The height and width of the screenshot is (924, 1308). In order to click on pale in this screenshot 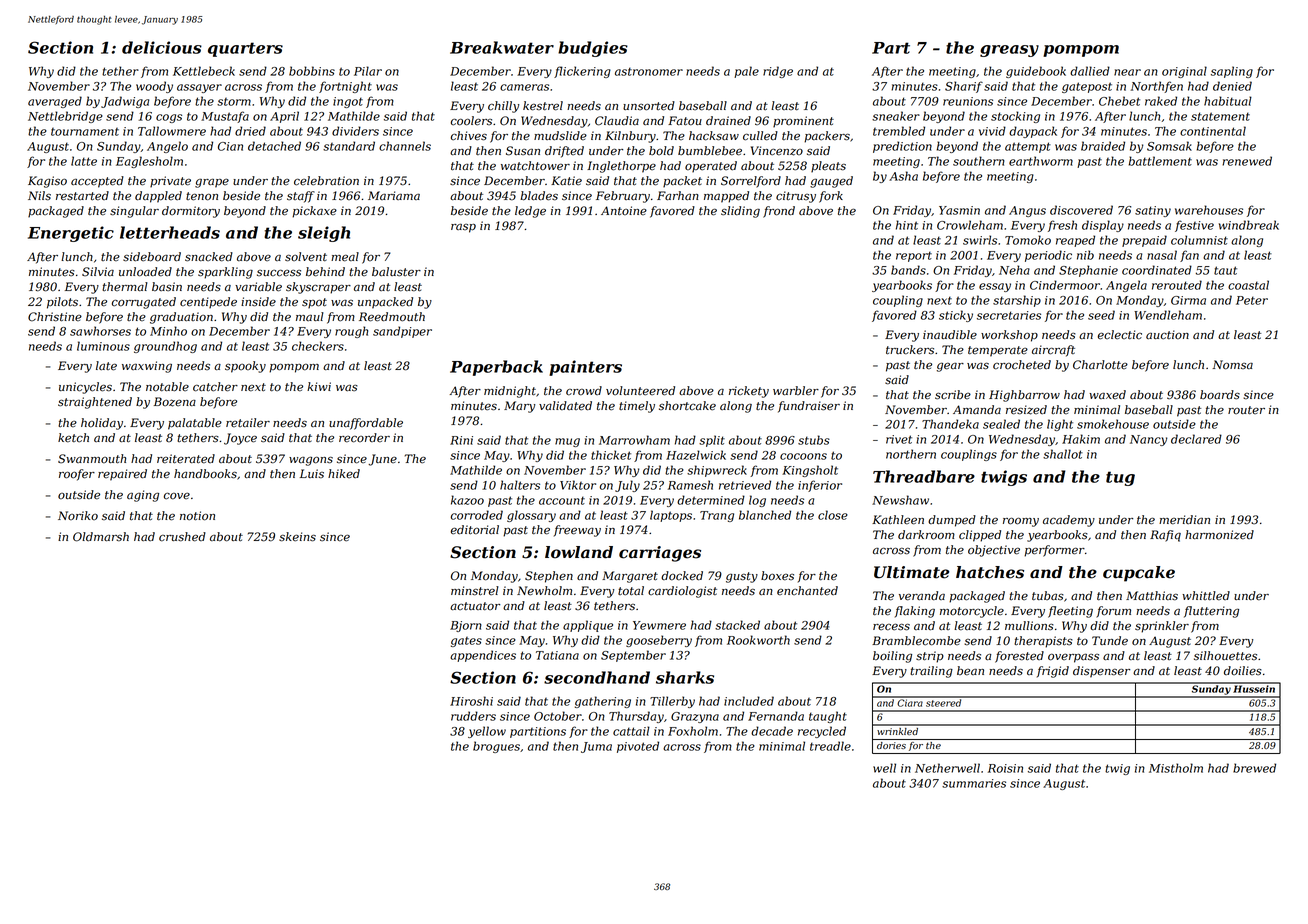, I will do `click(746, 72)`.
